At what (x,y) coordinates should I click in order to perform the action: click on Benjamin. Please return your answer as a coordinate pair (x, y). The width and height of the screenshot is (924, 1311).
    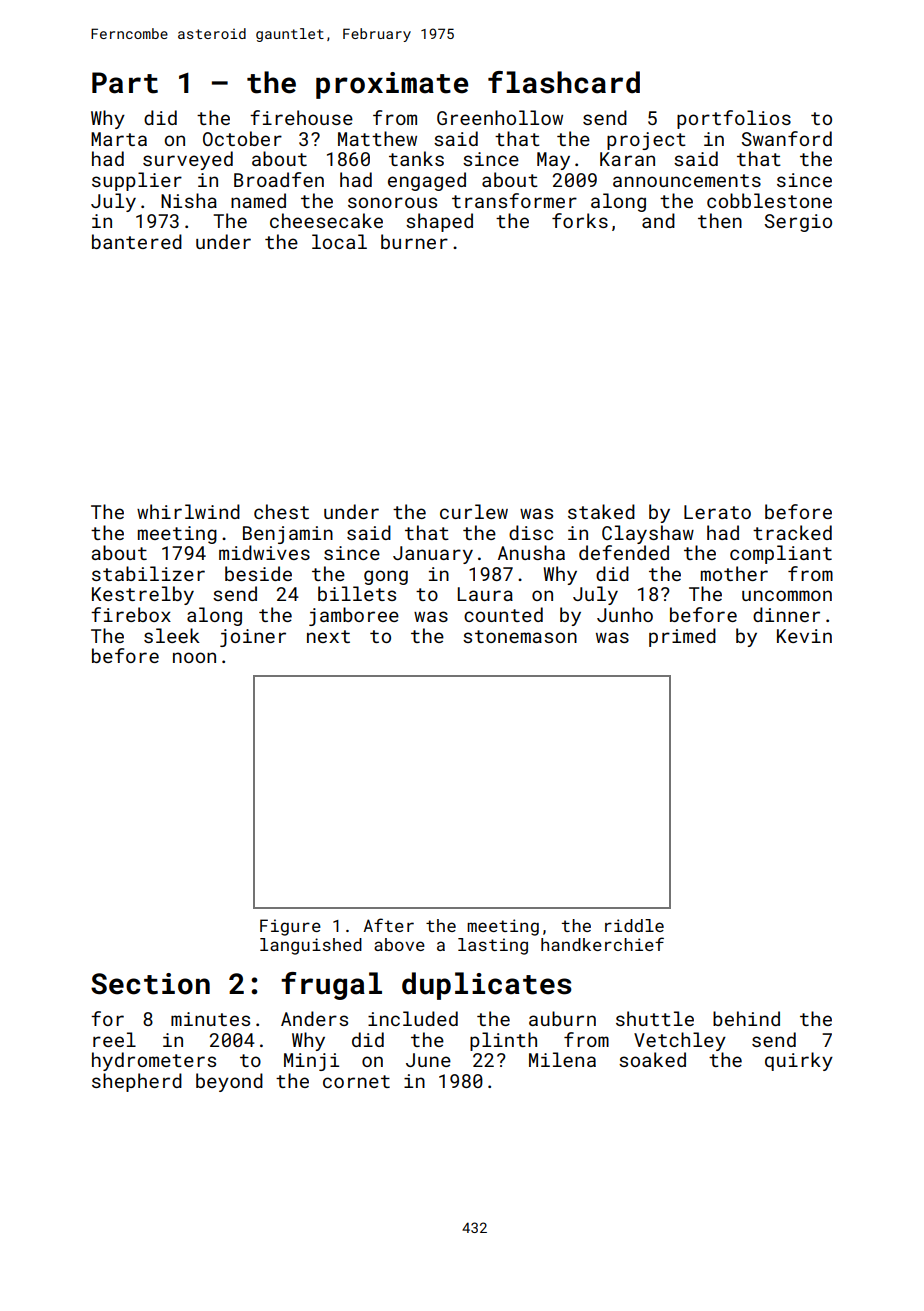
    Looking at the image, I should click on (288, 535).
